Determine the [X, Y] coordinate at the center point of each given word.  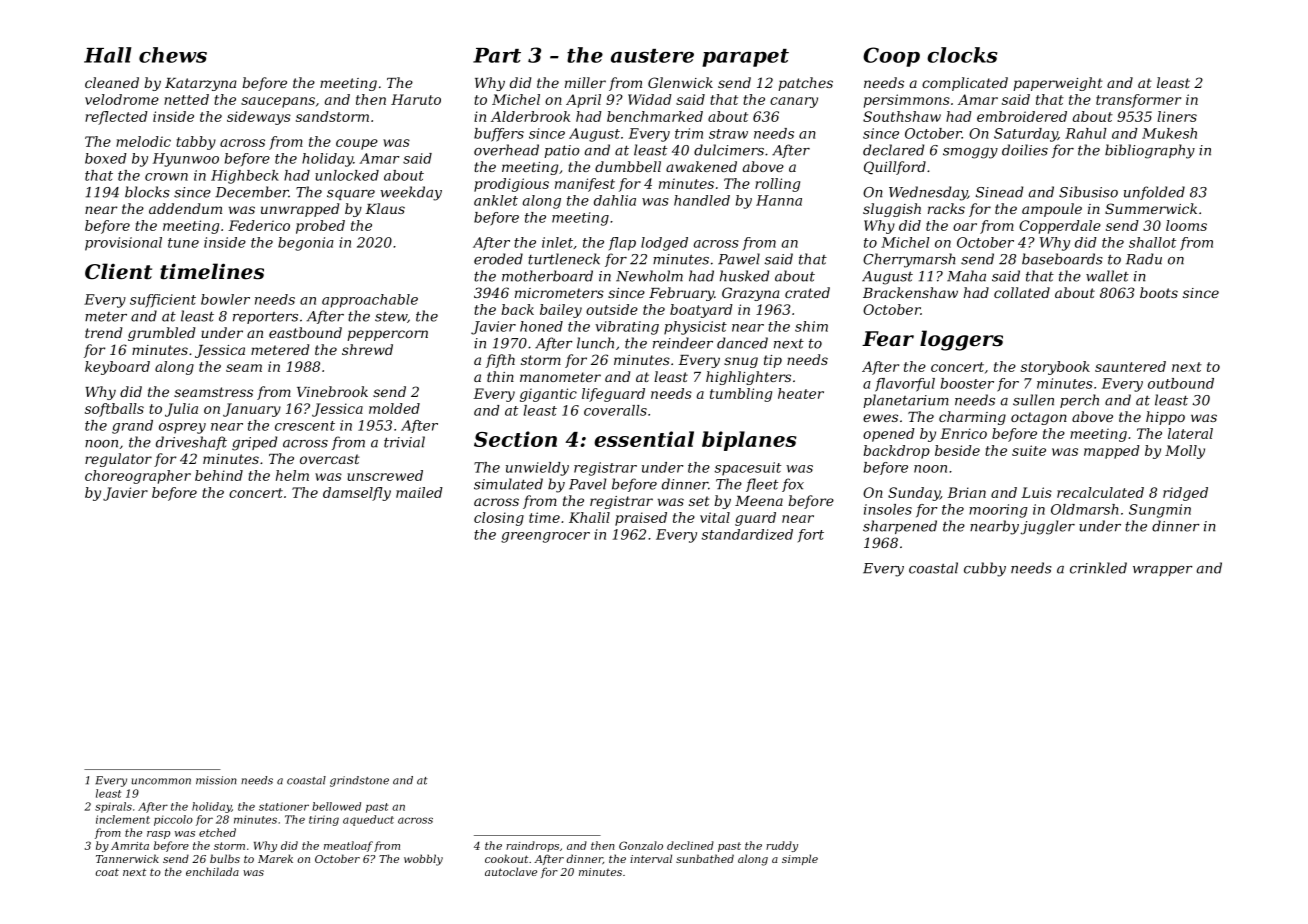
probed [320, 227]
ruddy [782, 846]
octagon [1039, 418]
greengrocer [545, 537]
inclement [123, 819]
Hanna [779, 200]
